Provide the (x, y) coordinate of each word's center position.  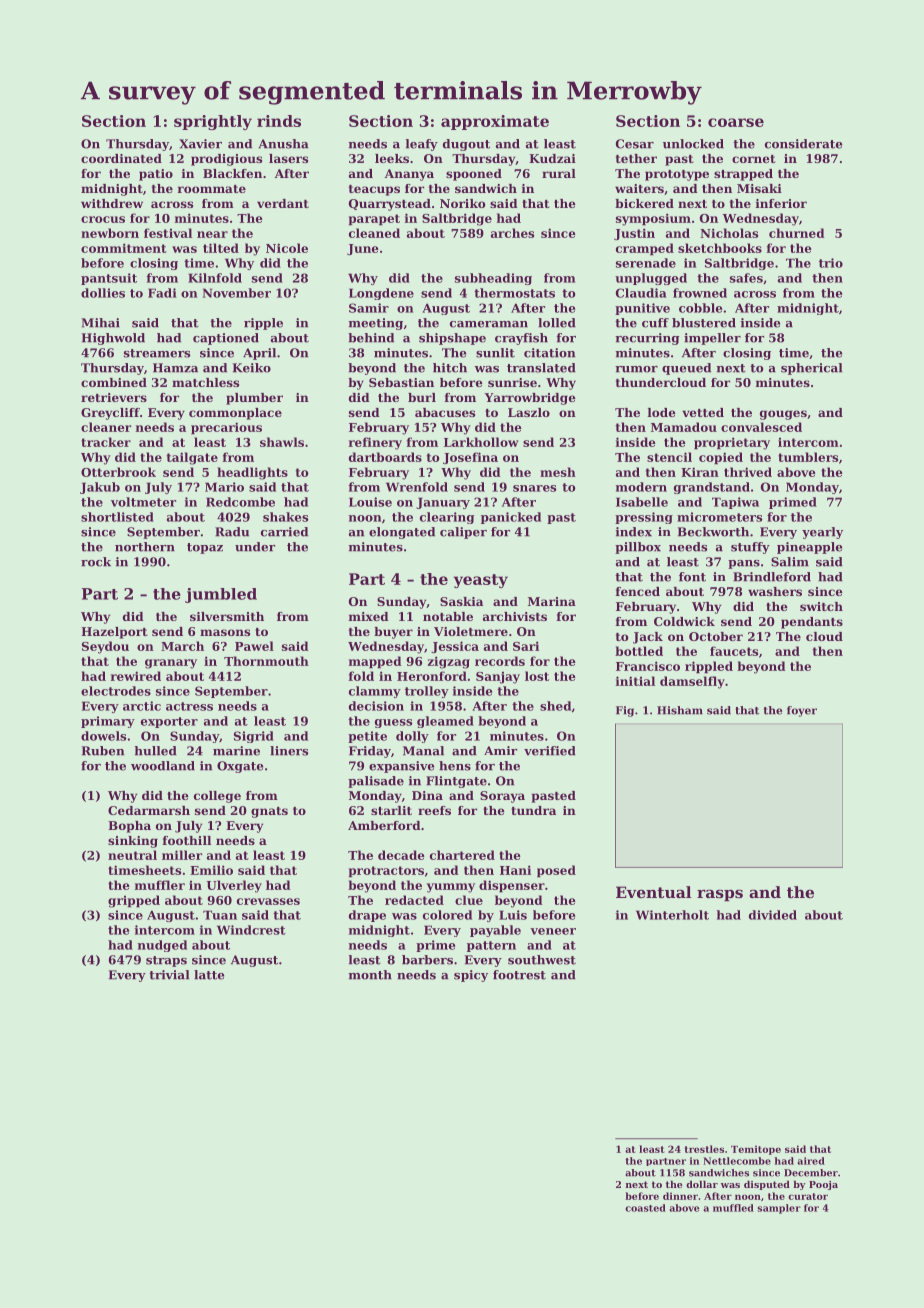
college (217, 797)
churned (797, 233)
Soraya (502, 797)
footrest (519, 975)
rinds (279, 121)
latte (209, 975)
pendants (812, 623)
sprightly (213, 122)
